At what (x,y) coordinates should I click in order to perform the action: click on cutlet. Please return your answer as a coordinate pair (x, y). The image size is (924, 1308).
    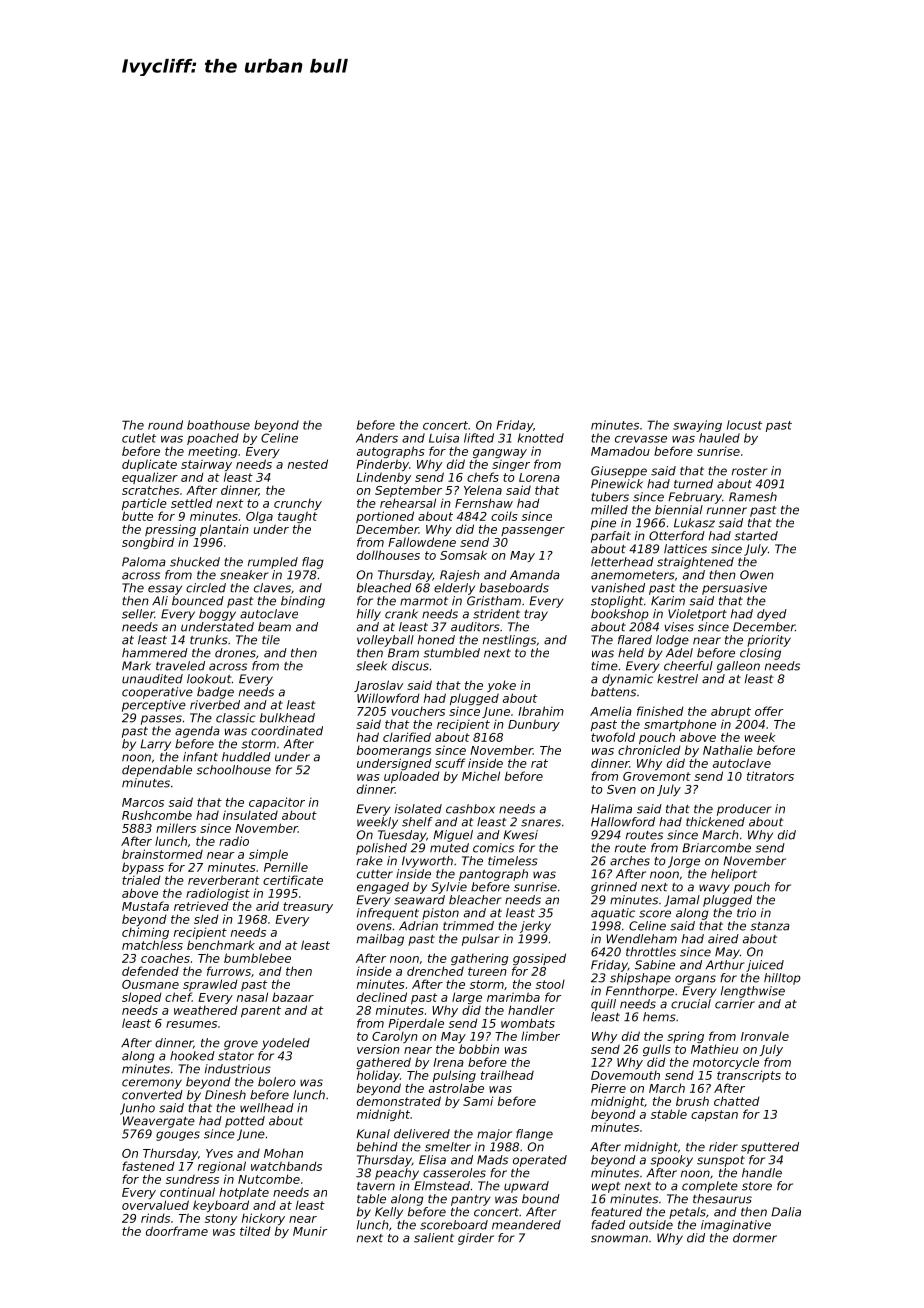
    Looking at the image, I should click on (139, 438).
